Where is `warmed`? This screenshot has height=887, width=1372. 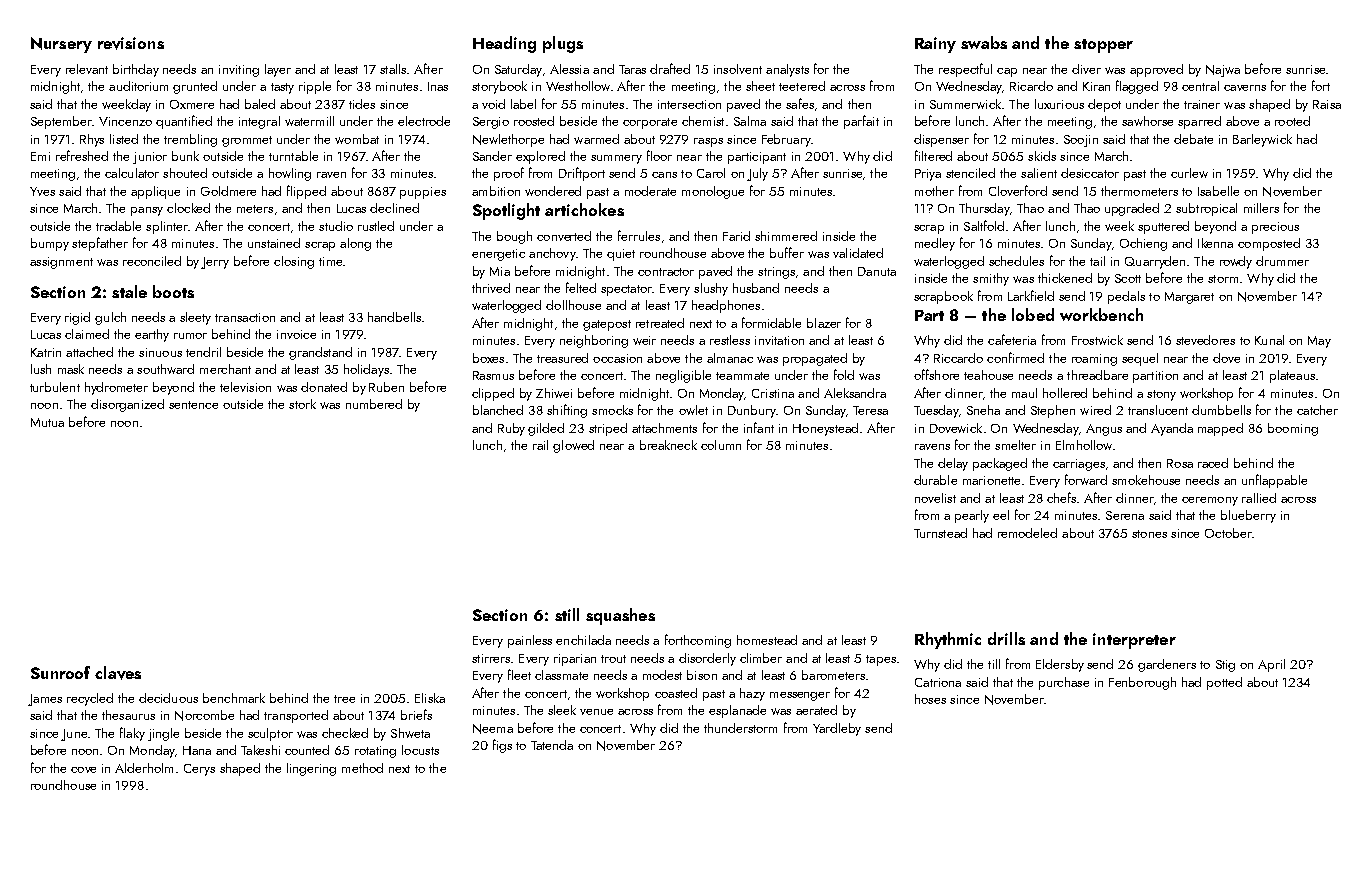 warmed is located at coordinates (596, 139).
